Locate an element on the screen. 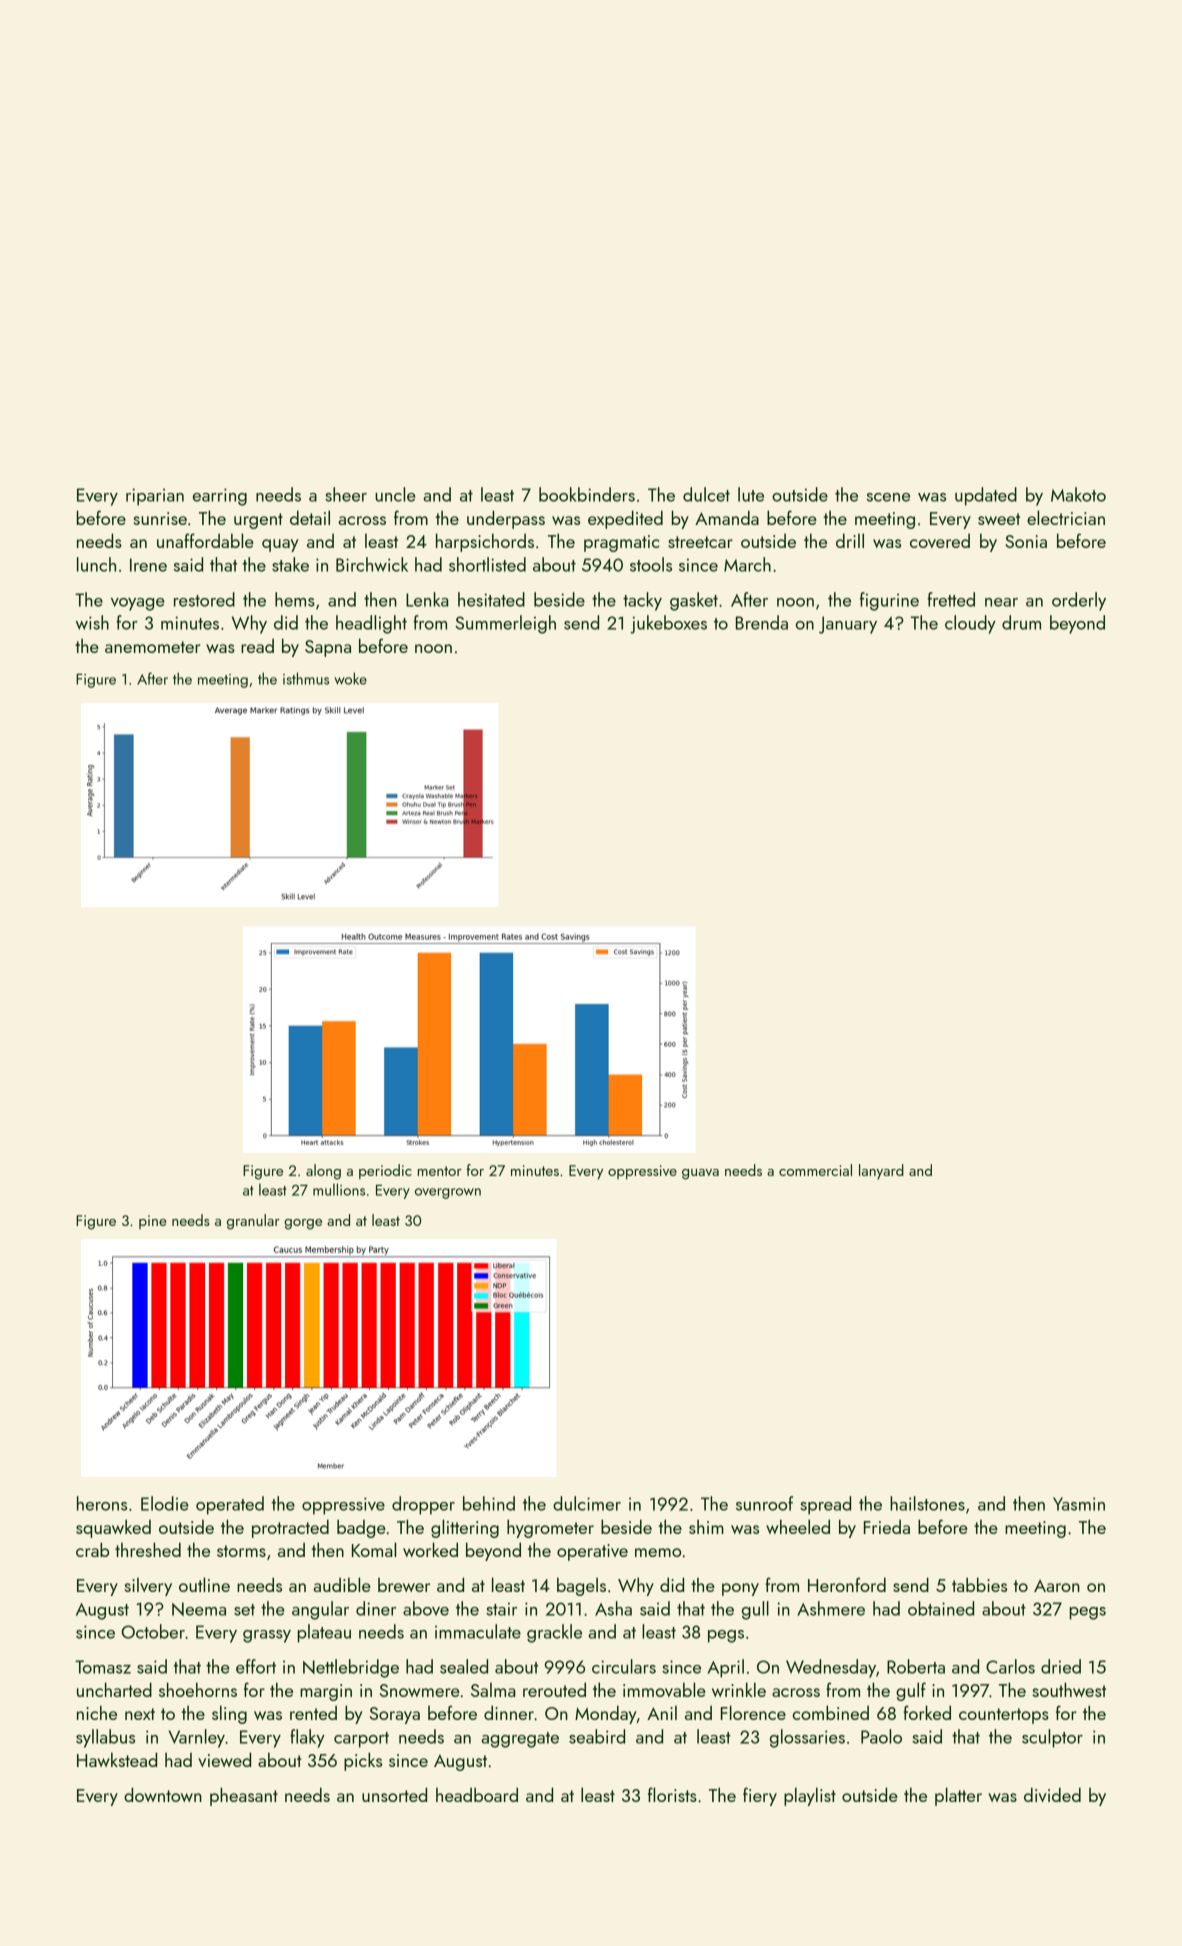 Image resolution: width=1182 pixels, height=1946 pixels. cloudy is located at coordinates (970, 624).
